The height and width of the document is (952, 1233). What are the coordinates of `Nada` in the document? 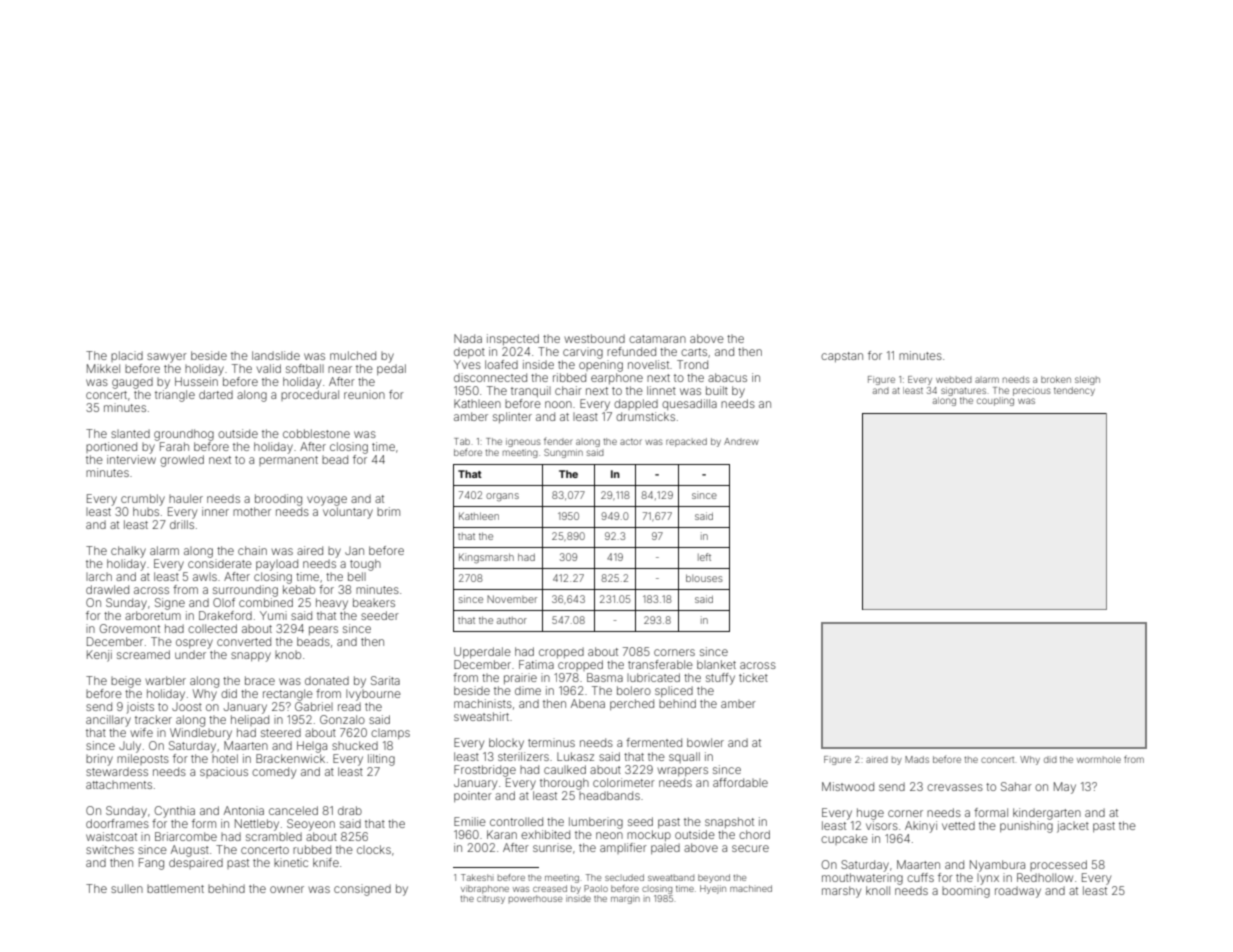 It's located at (468, 338).
